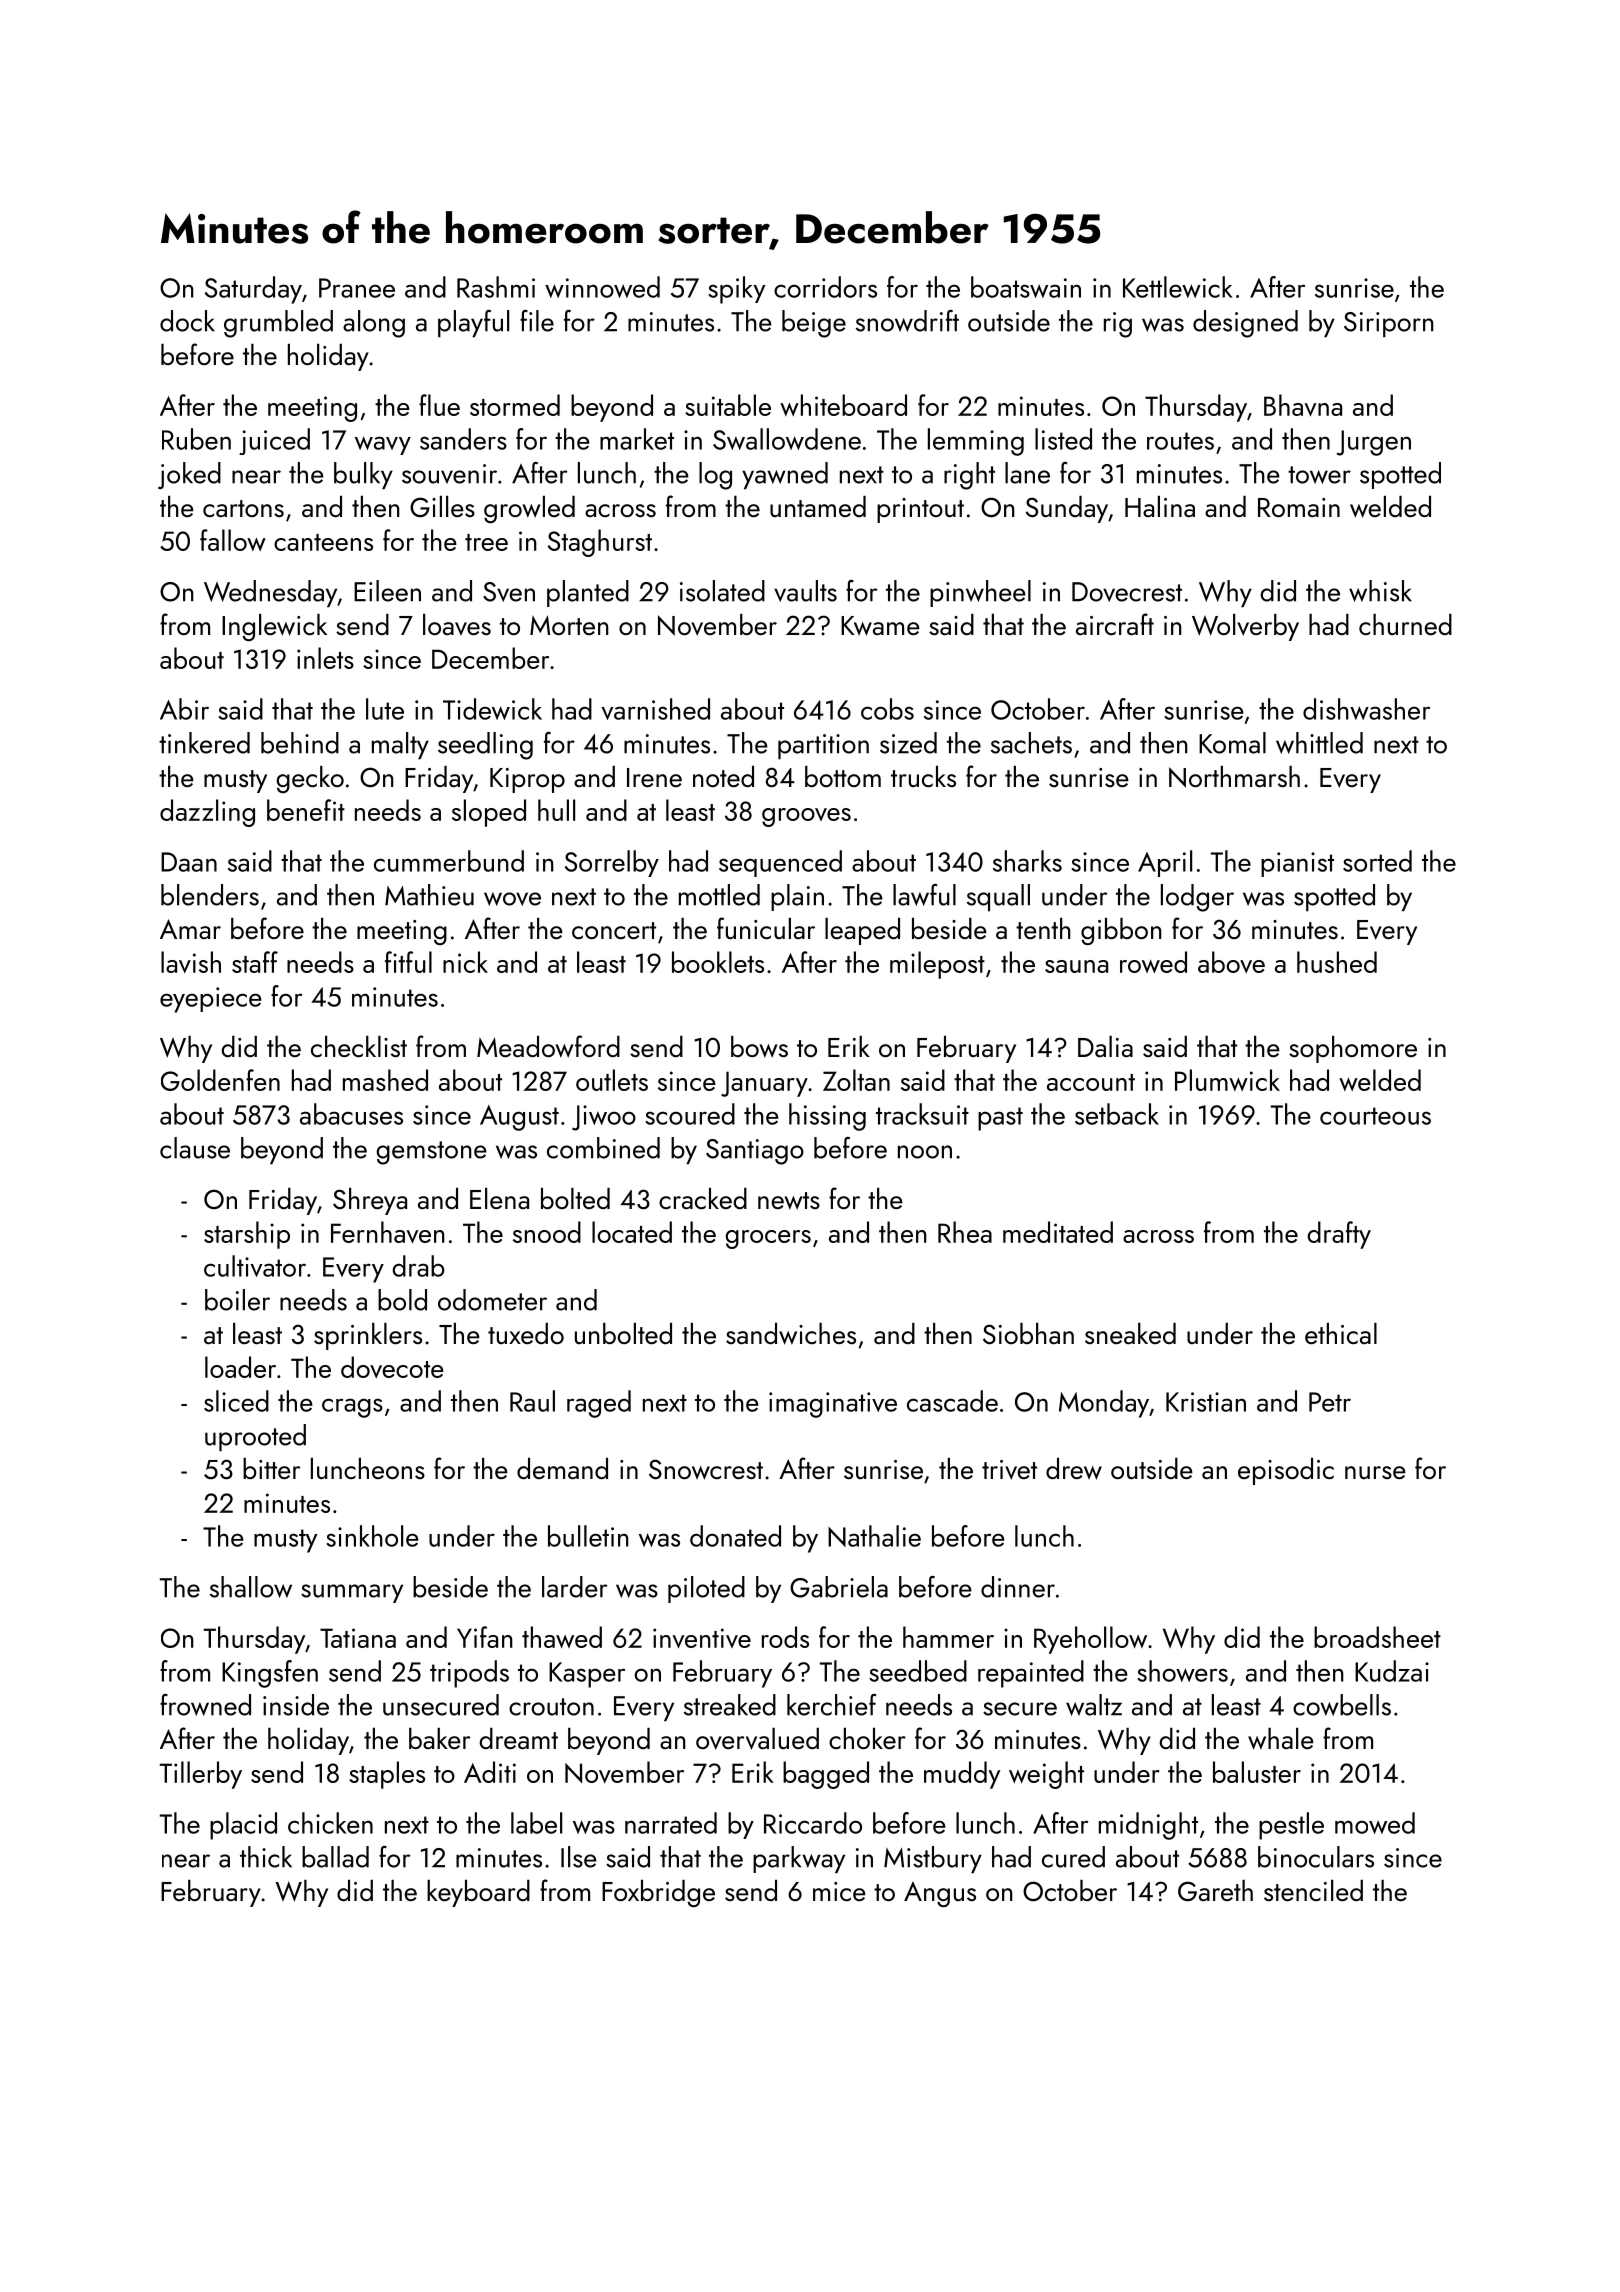 The height and width of the image is (2292, 1620). Describe the element at coordinates (253, 290) in the image. I see `Saturday` at that location.
